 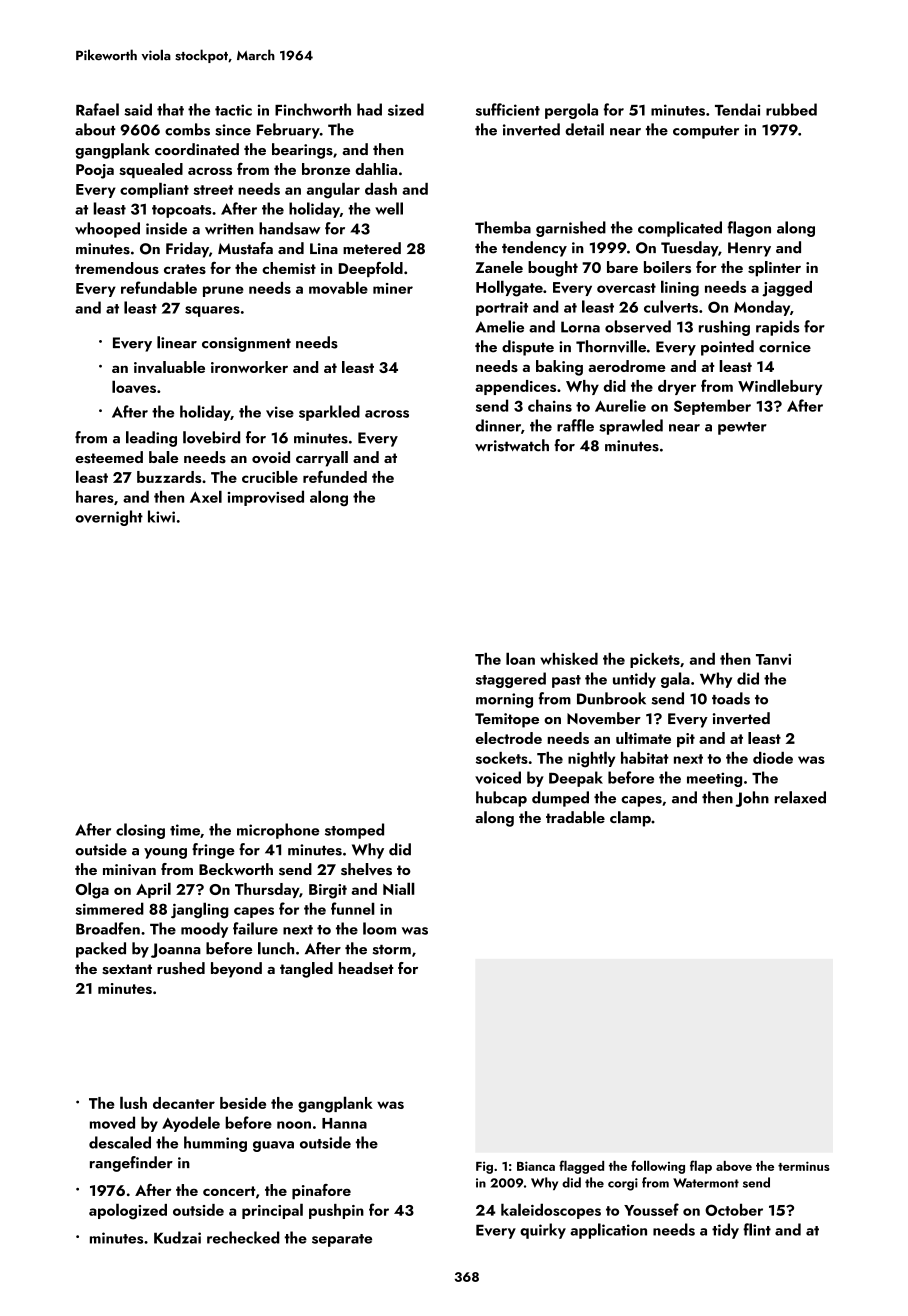 What do you see at coordinates (366, 968) in the screenshot?
I see `headset` at bounding box center [366, 968].
